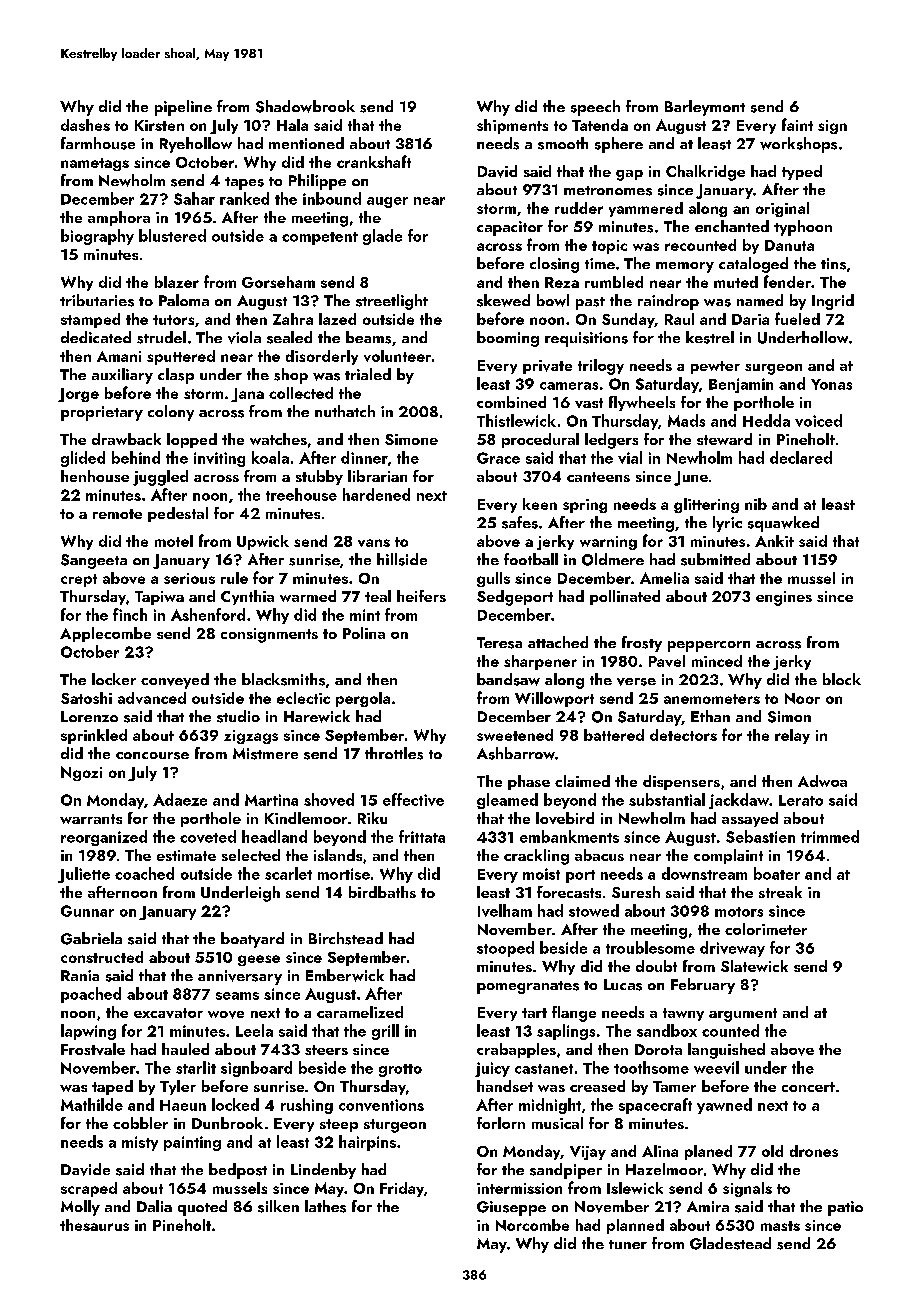  What do you see at coordinates (512, 126) in the screenshot?
I see `shipments` at bounding box center [512, 126].
